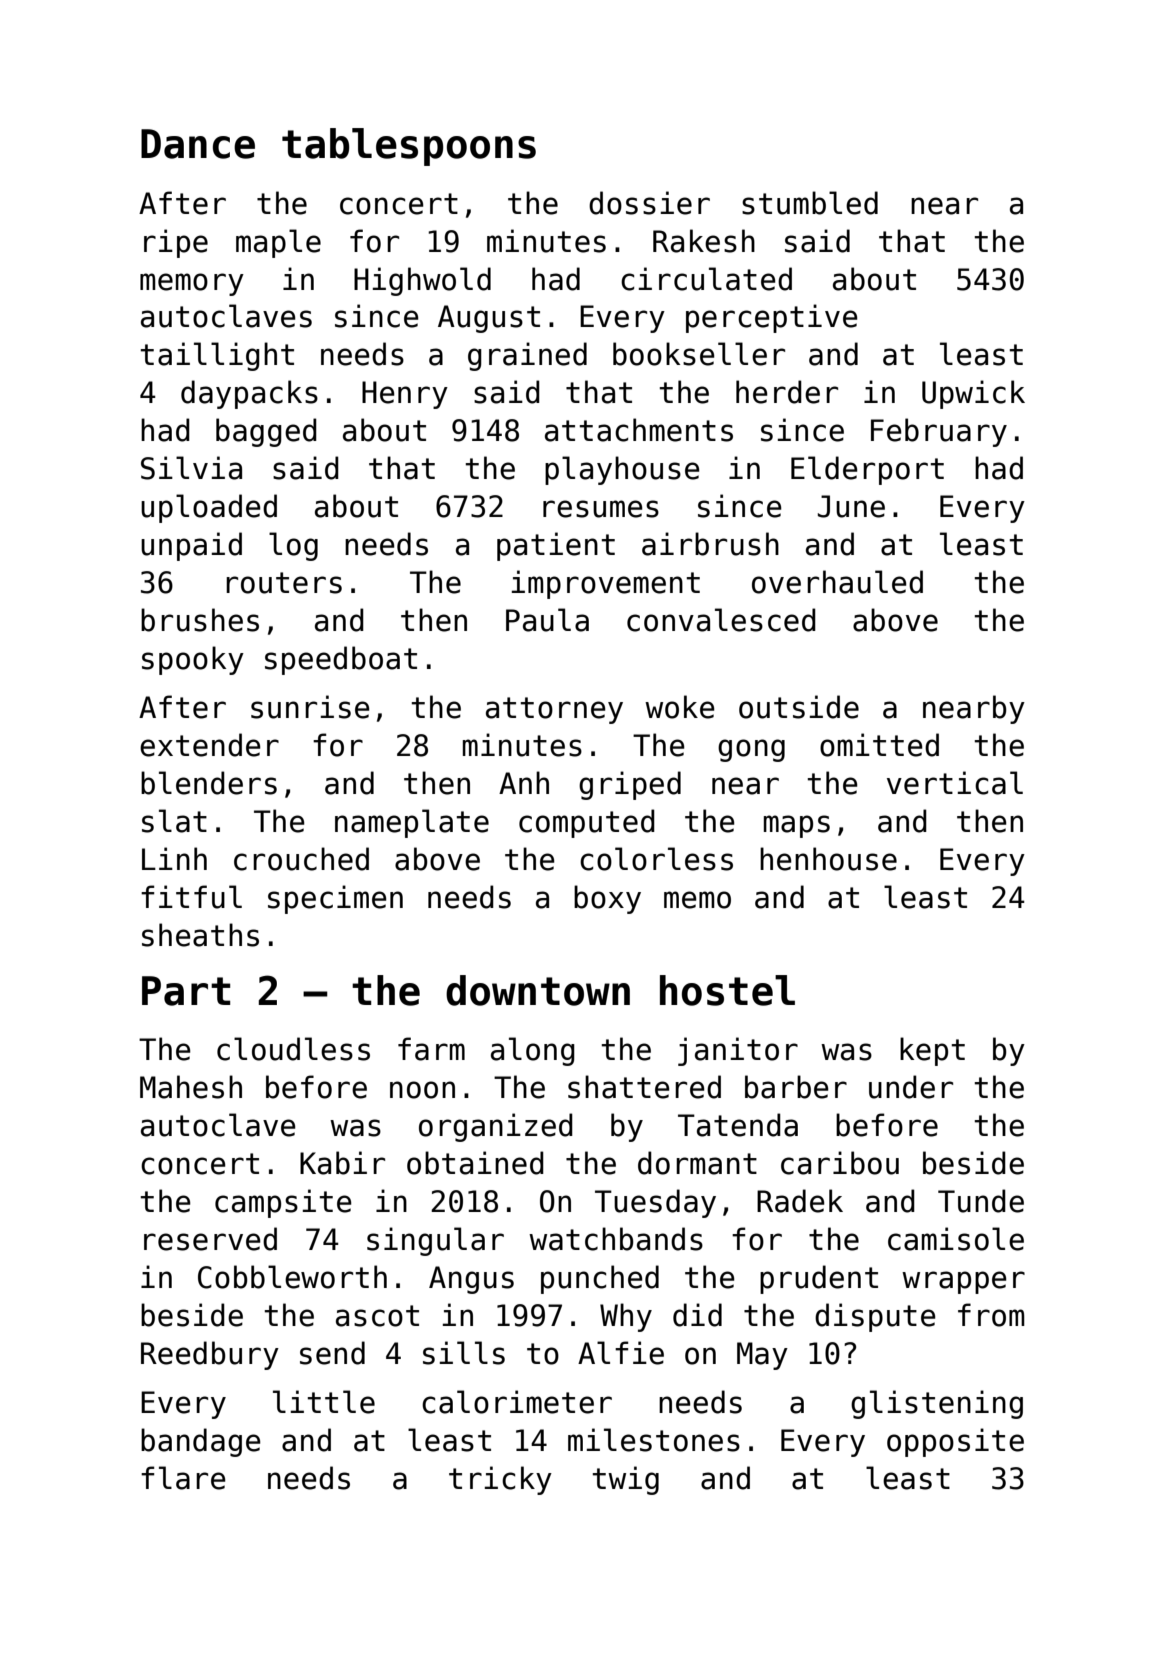 The image size is (1165, 1654). Describe the element at coordinates (496, 1127) in the document. I see `organized` at that location.
